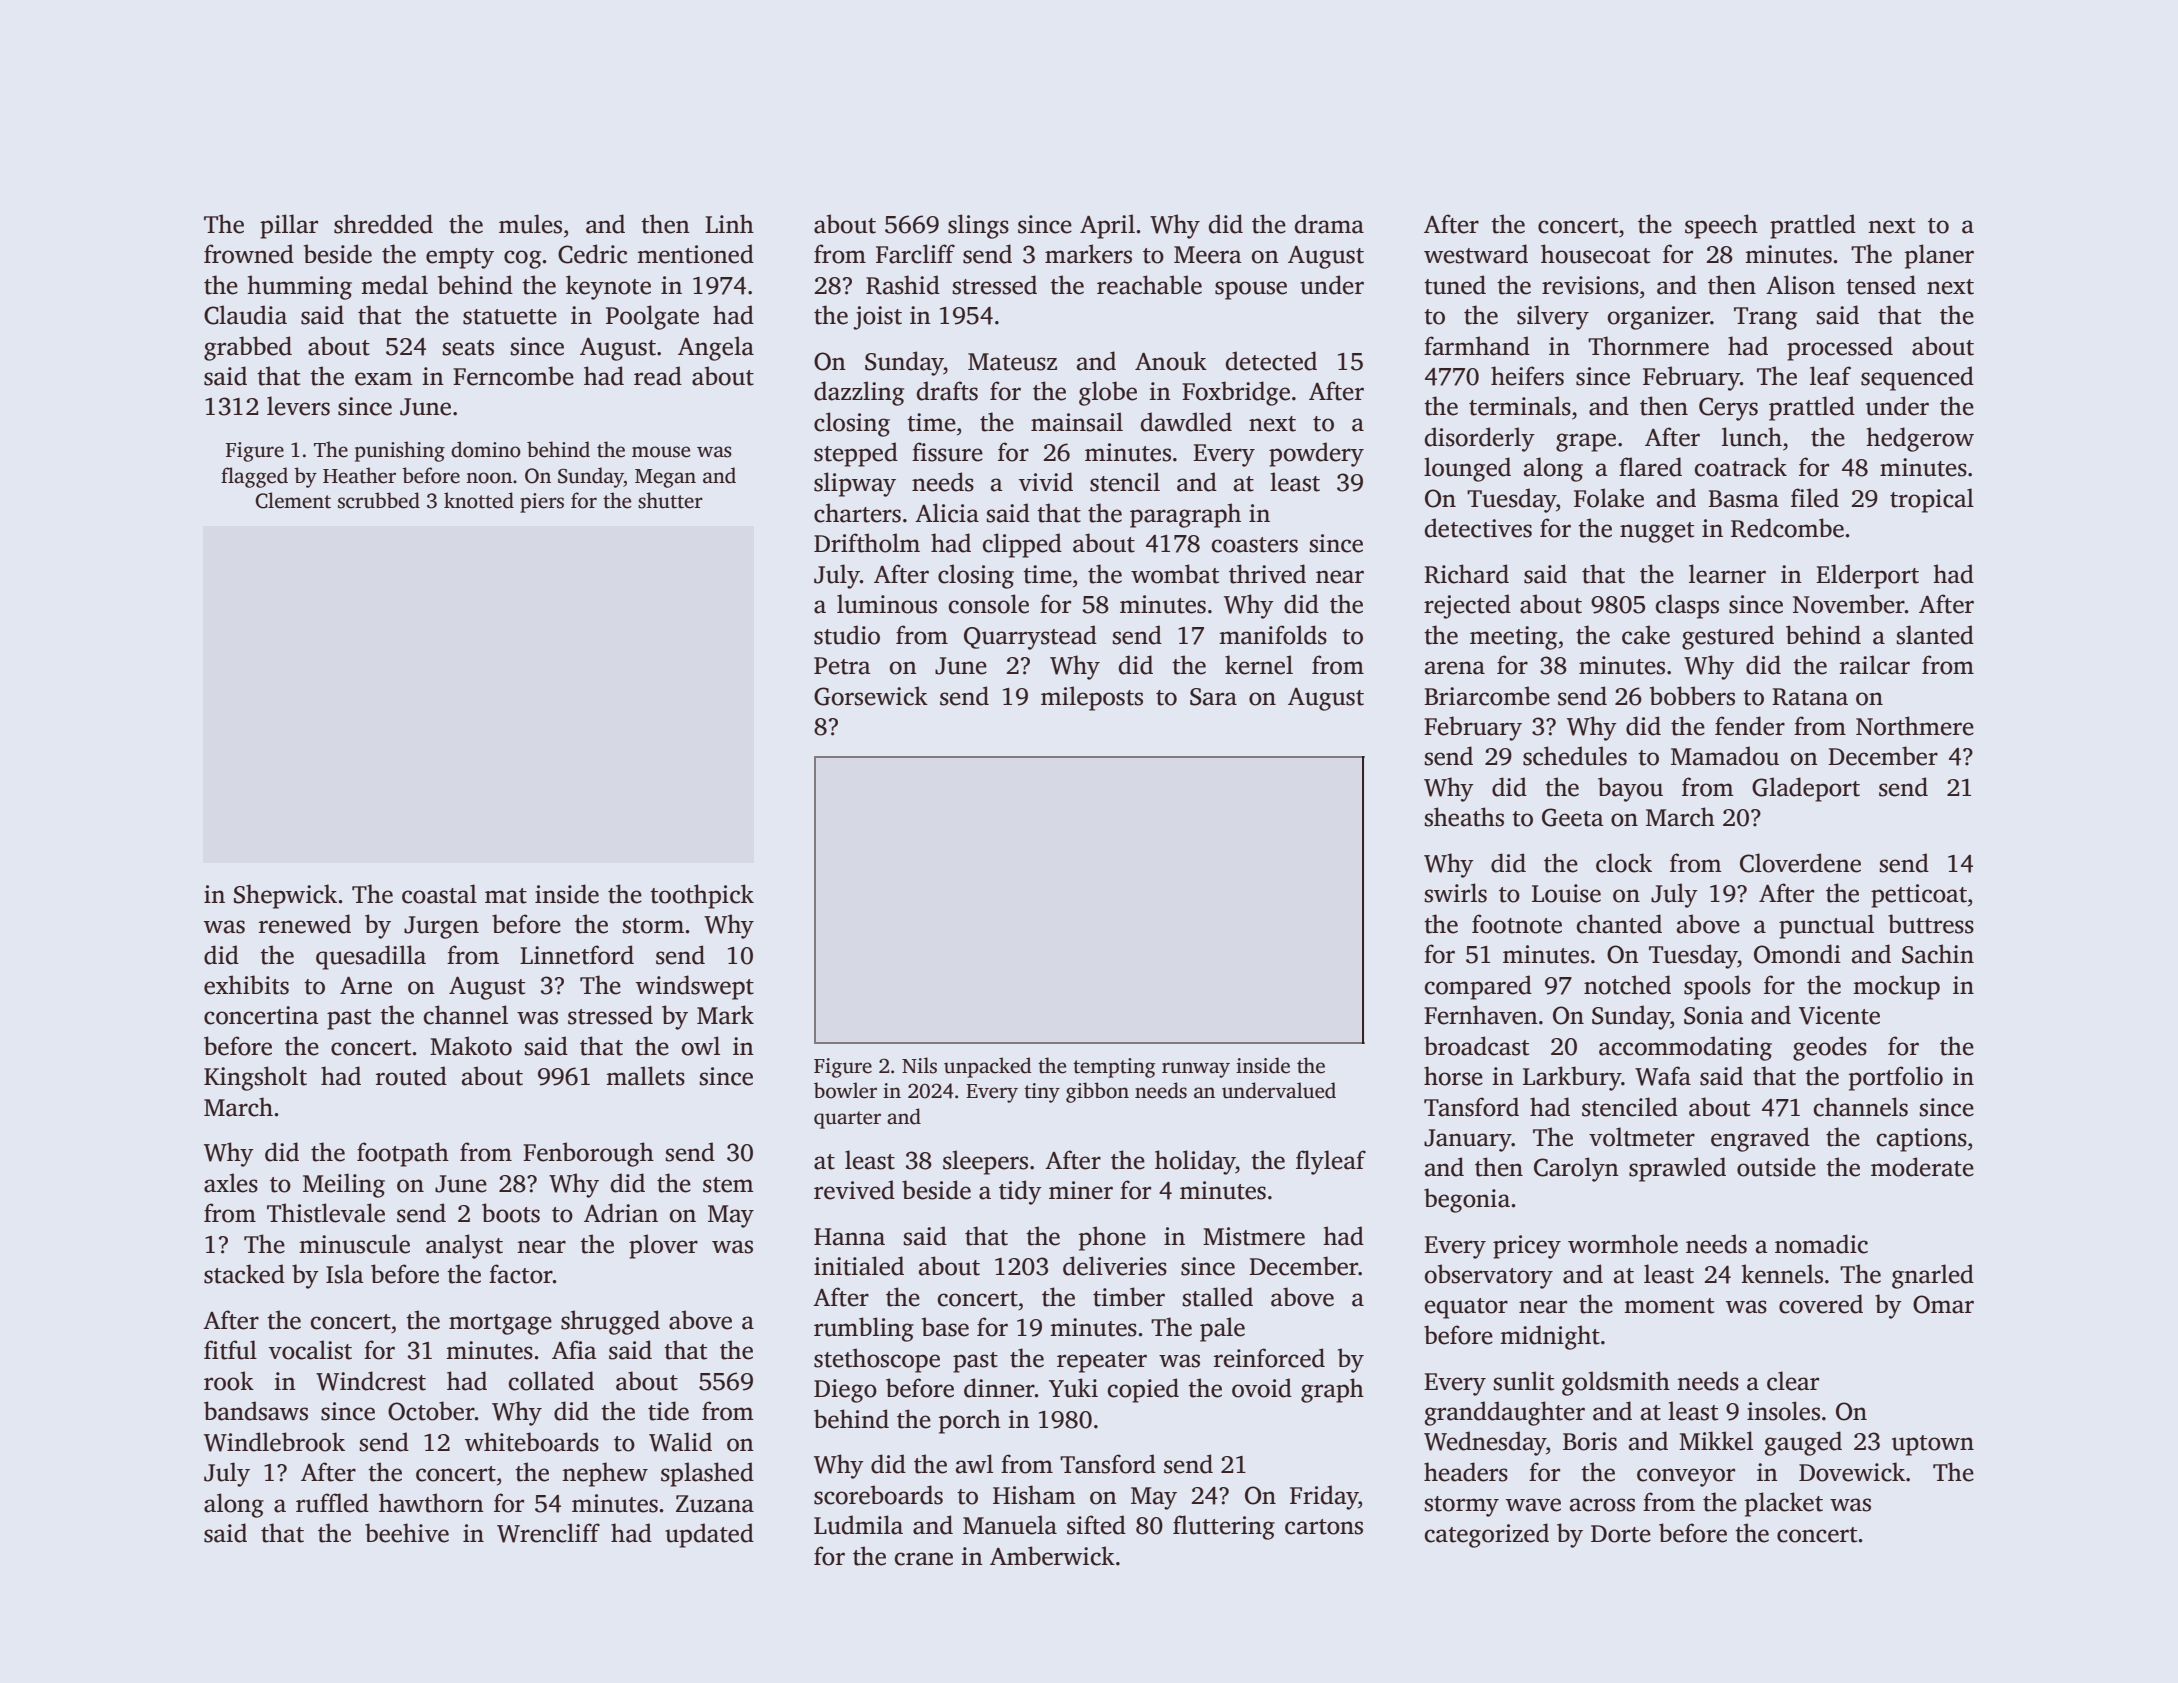  Describe the element at coordinates (1881, 285) in the screenshot. I see `tensed` at that location.
